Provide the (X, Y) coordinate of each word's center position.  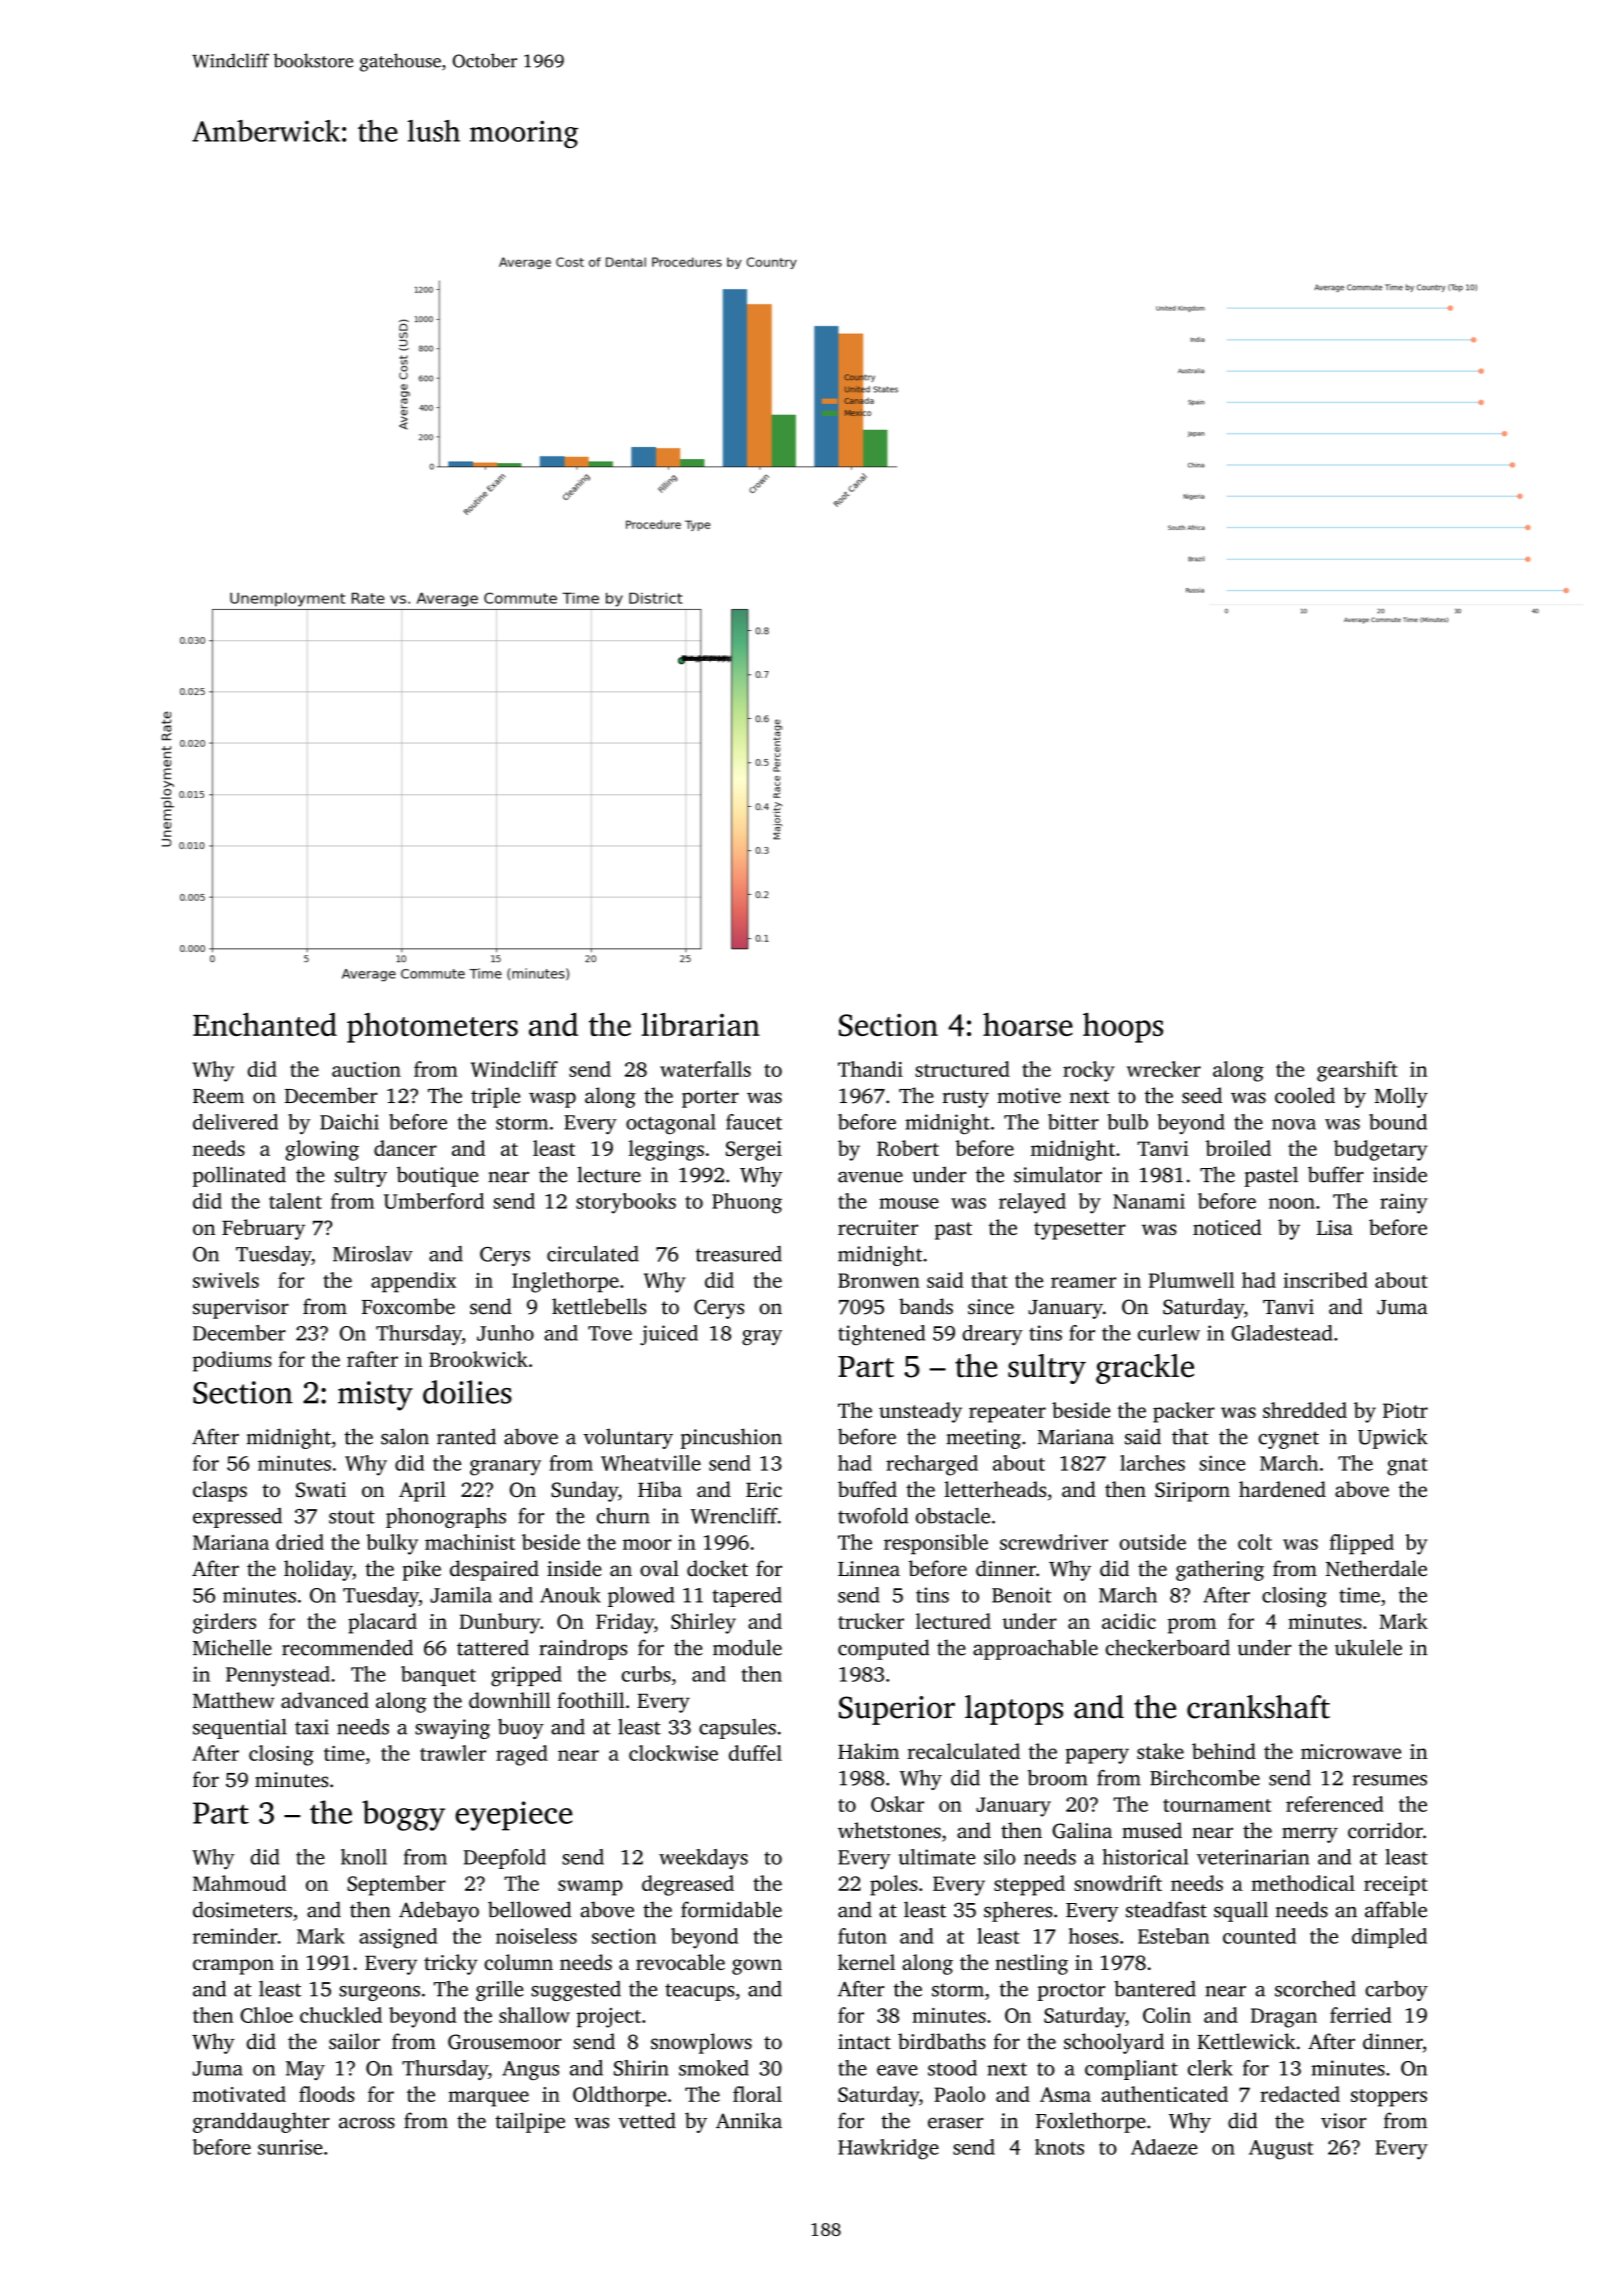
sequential (240, 1729)
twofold (873, 1516)
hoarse (1028, 1024)
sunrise (290, 2147)
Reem (218, 1096)
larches (1152, 1463)
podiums (232, 1361)
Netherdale (1376, 1568)
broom (1058, 1778)
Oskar (897, 1804)
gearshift (1357, 1071)
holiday (318, 1570)
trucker (871, 1621)
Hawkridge (888, 2149)
